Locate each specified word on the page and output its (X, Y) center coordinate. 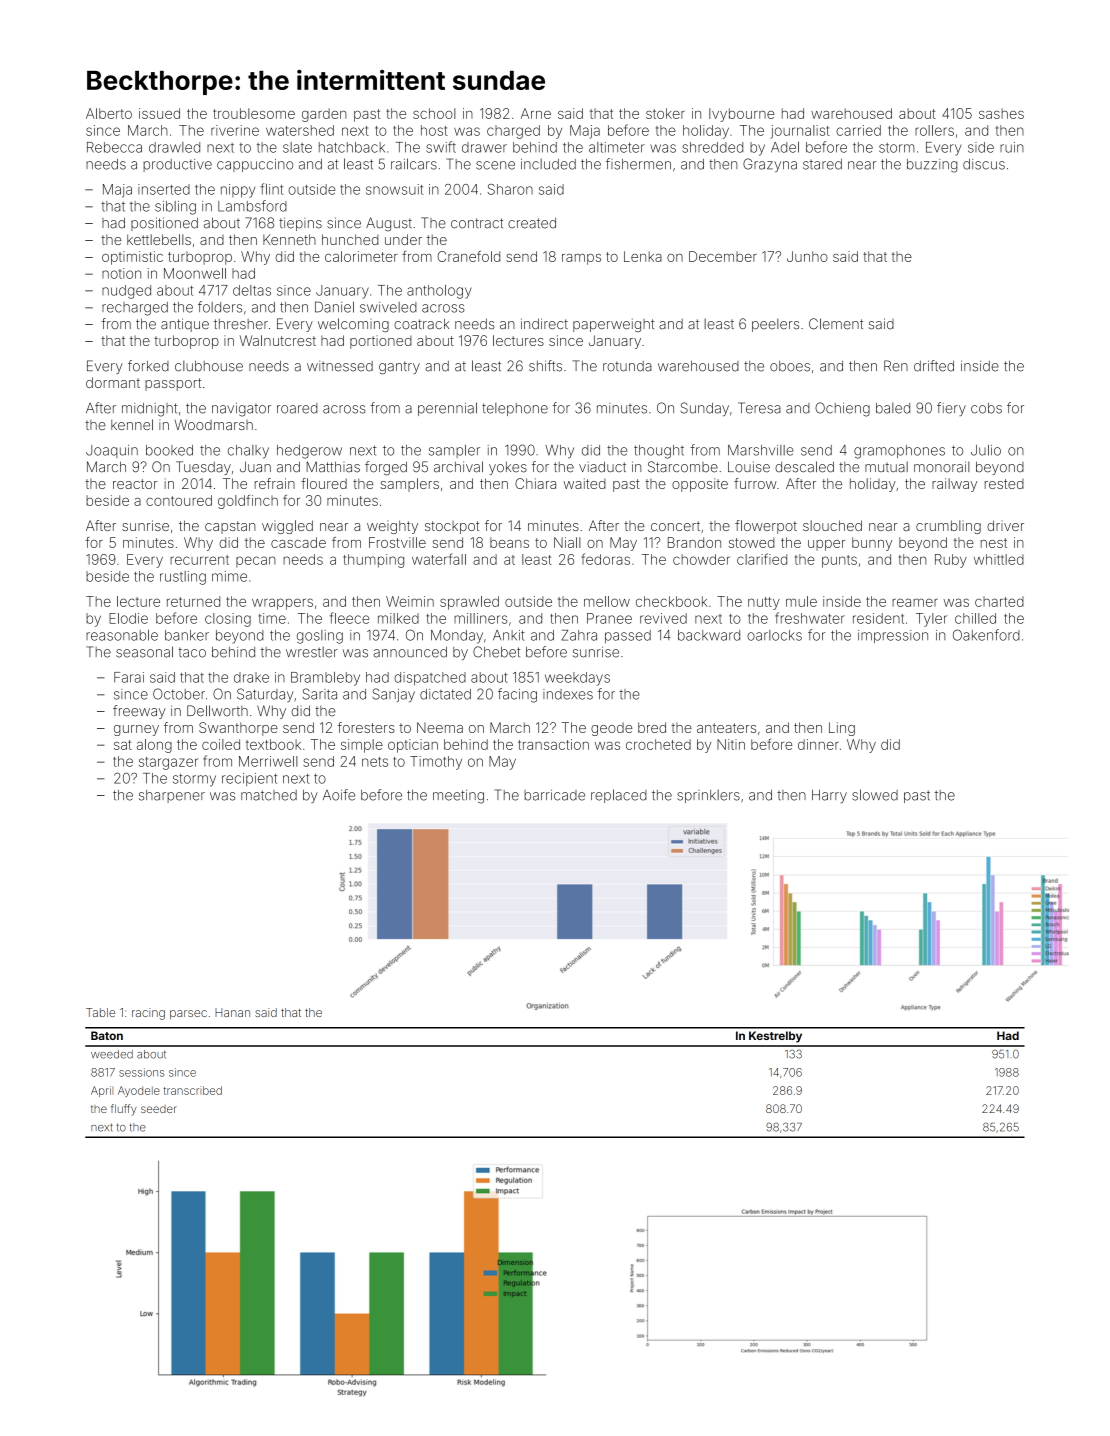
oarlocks (774, 635)
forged (386, 468)
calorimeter (361, 256)
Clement (836, 324)
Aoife (339, 795)
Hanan (232, 1012)
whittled (999, 559)
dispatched (430, 679)
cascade (298, 542)
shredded (712, 147)
